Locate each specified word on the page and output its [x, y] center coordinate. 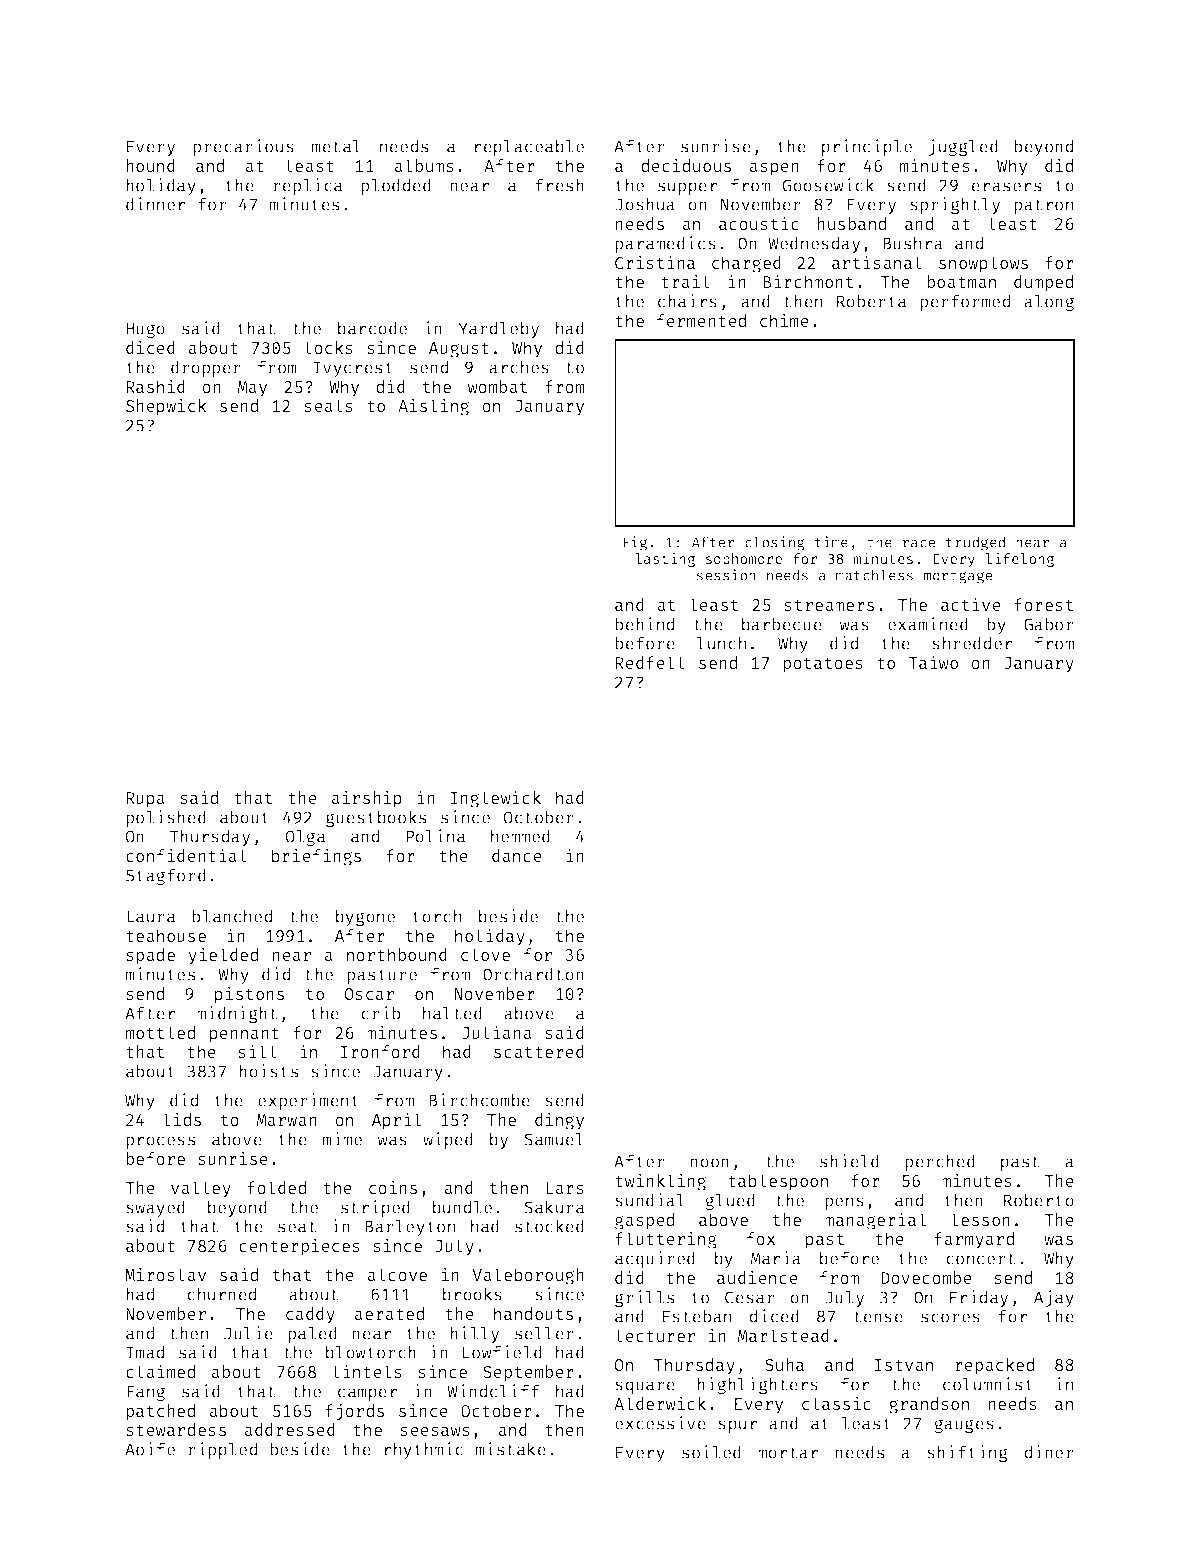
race [919, 543]
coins [393, 1187]
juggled [963, 147]
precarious [243, 147]
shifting [967, 1453]
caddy [310, 1315]
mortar [788, 1453]
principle [867, 147]
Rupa [145, 800]
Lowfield [502, 1352]
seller [544, 1333]
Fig [635, 543]
